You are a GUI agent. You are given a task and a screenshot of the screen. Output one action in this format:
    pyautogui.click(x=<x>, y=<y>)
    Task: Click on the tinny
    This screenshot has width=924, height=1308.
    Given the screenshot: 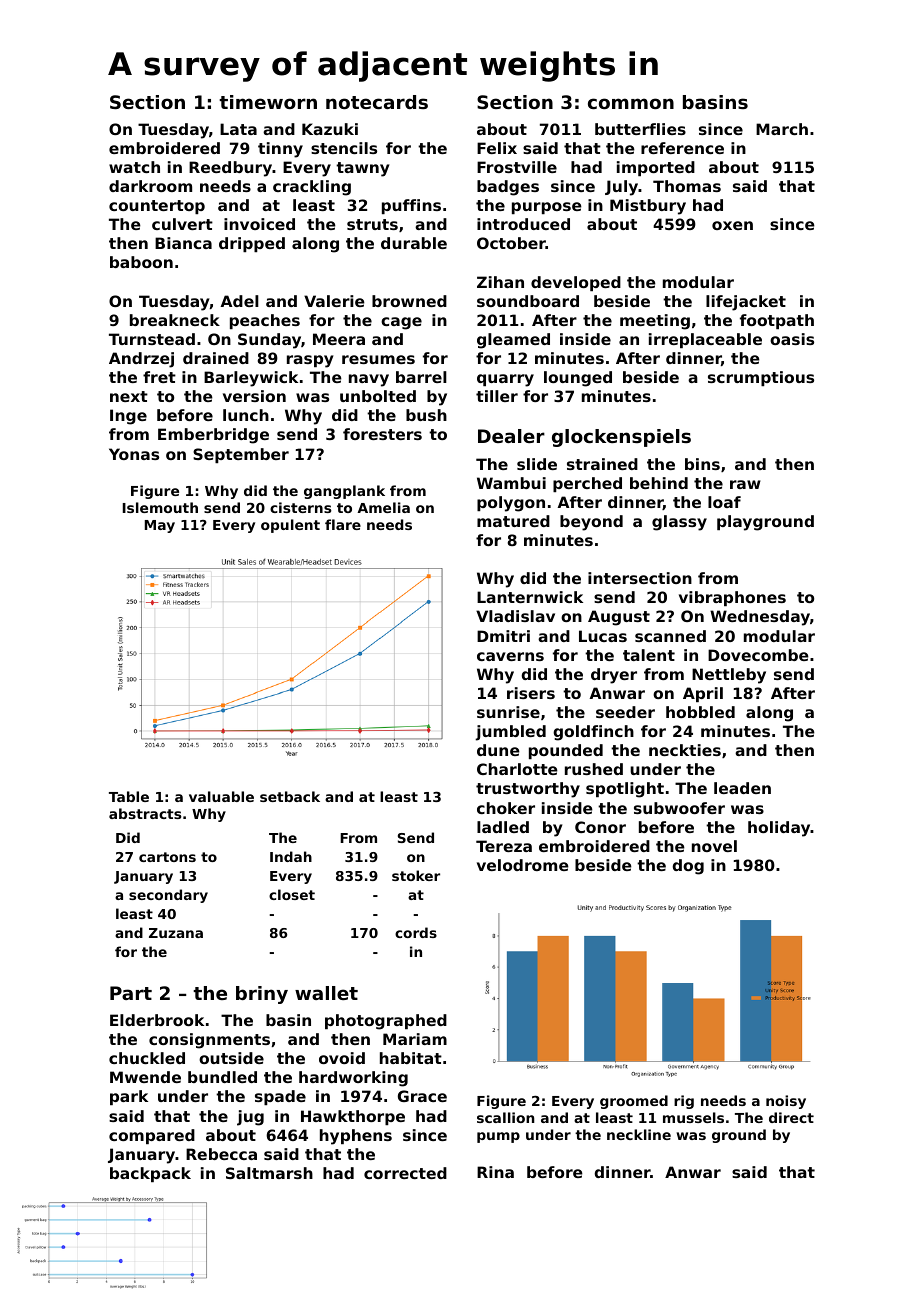 What is the action you would take?
    pyautogui.click(x=280, y=150)
